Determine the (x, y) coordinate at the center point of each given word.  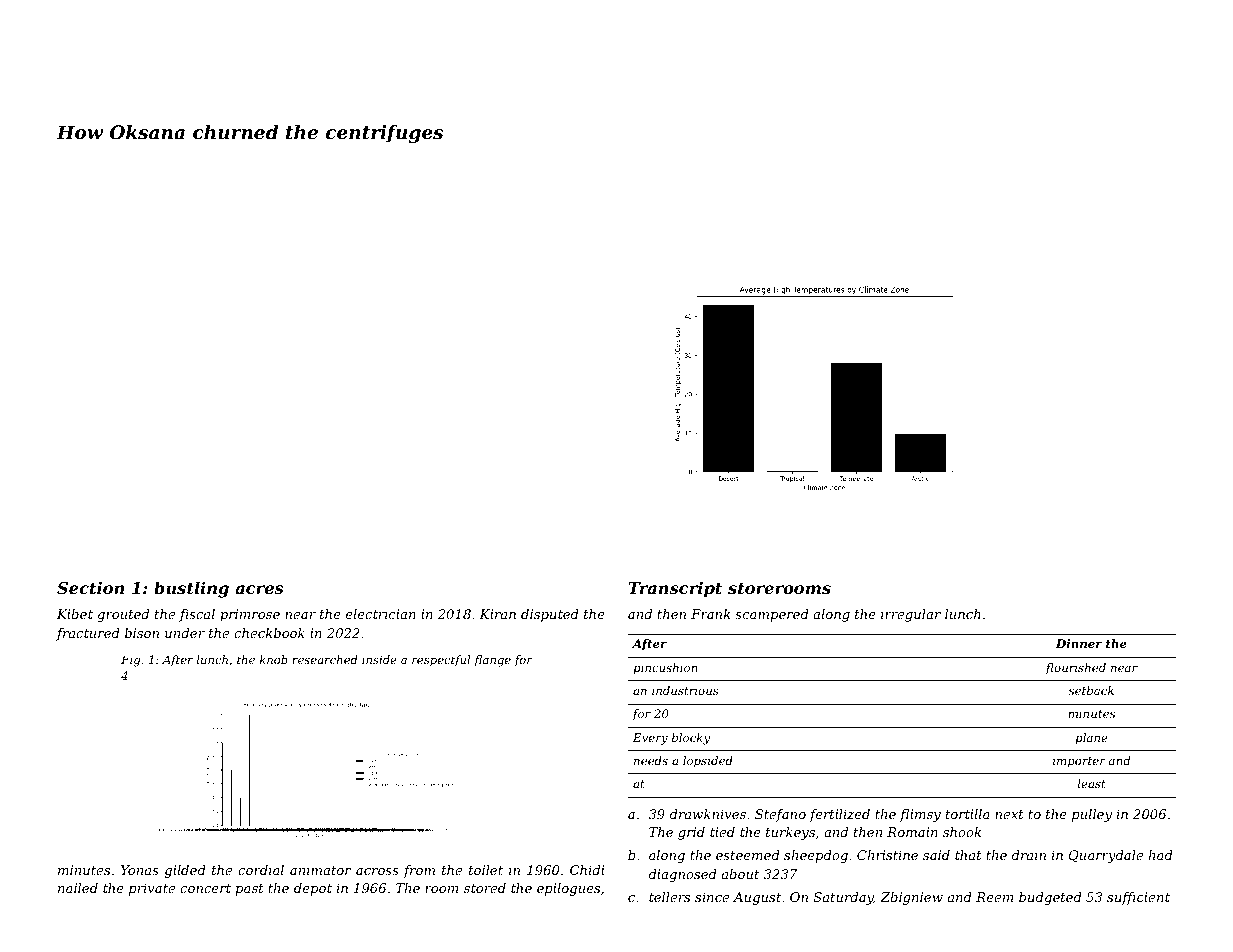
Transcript (675, 589)
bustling (191, 589)
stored (485, 888)
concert (205, 888)
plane (1091, 739)
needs (651, 760)
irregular (911, 615)
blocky (691, 739)
